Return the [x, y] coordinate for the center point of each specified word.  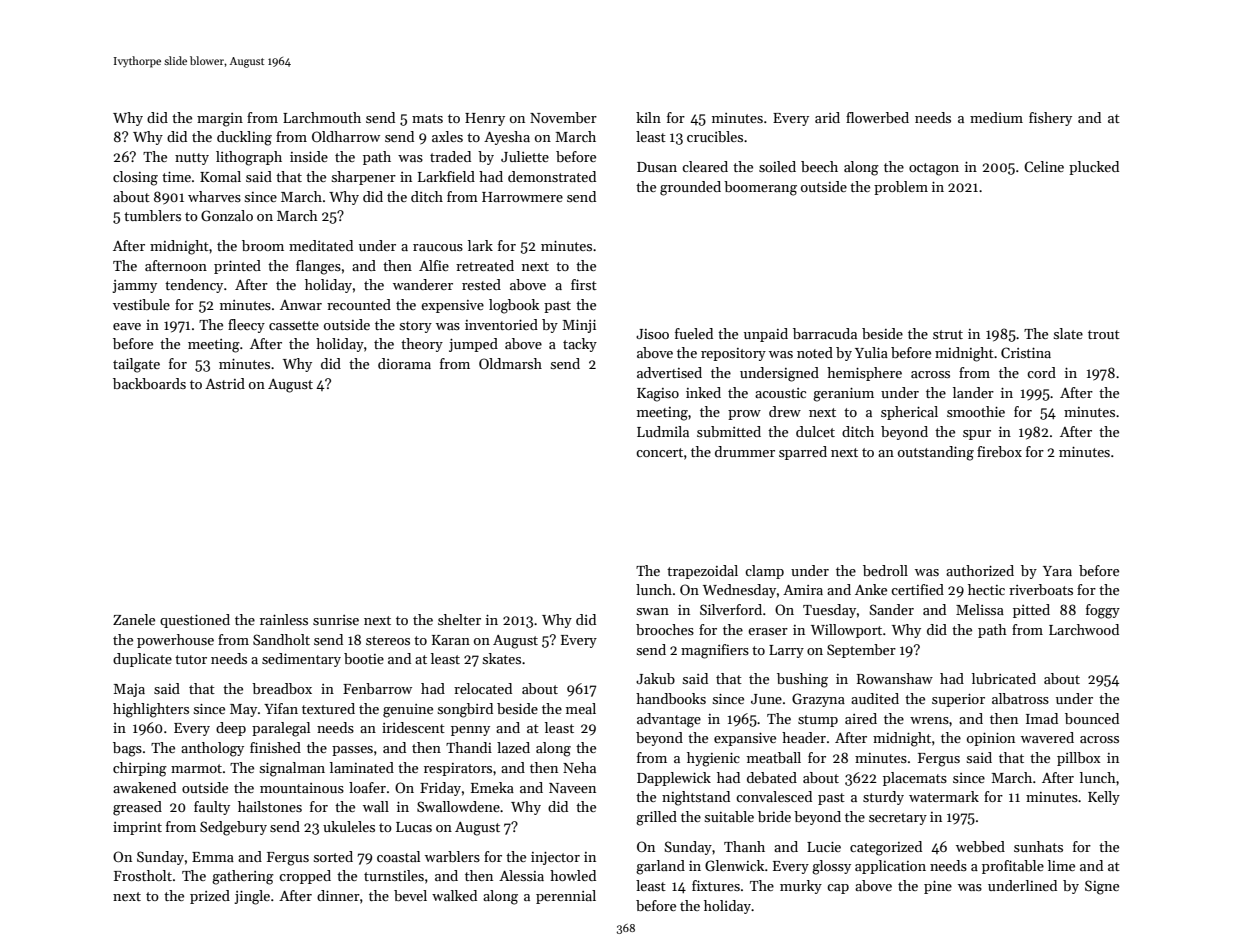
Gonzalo [227, 215]
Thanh [744, 846]
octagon [934, 169]
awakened [144, 787]
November [563, 117]
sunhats [1038, 846]
